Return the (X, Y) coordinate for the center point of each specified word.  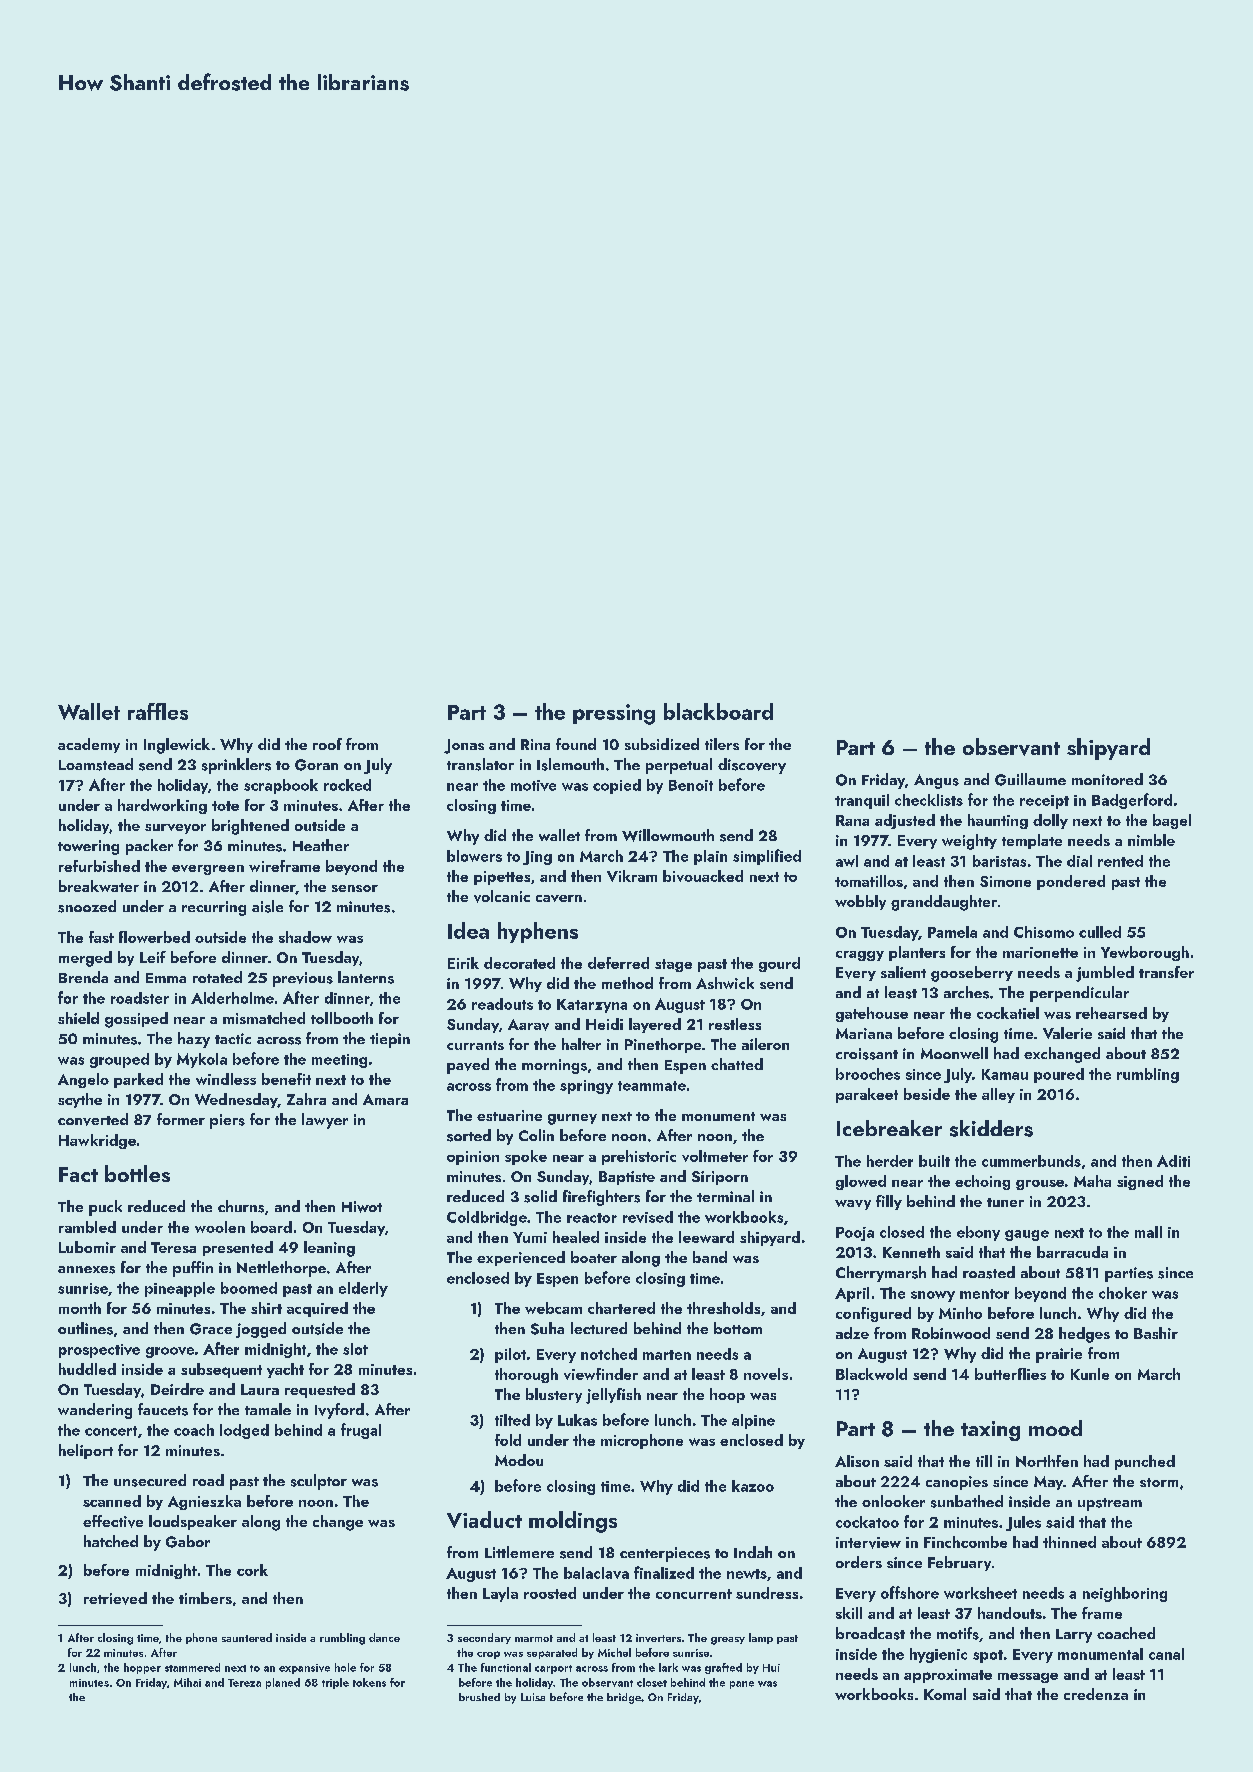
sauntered (247, 1637)
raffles (158, 711)
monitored (1107, 779)
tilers (722, 744)
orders (859, 1562)
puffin (193, 1269)
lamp (761, 1638)
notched (609, 1354)
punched (1145, 1462)
